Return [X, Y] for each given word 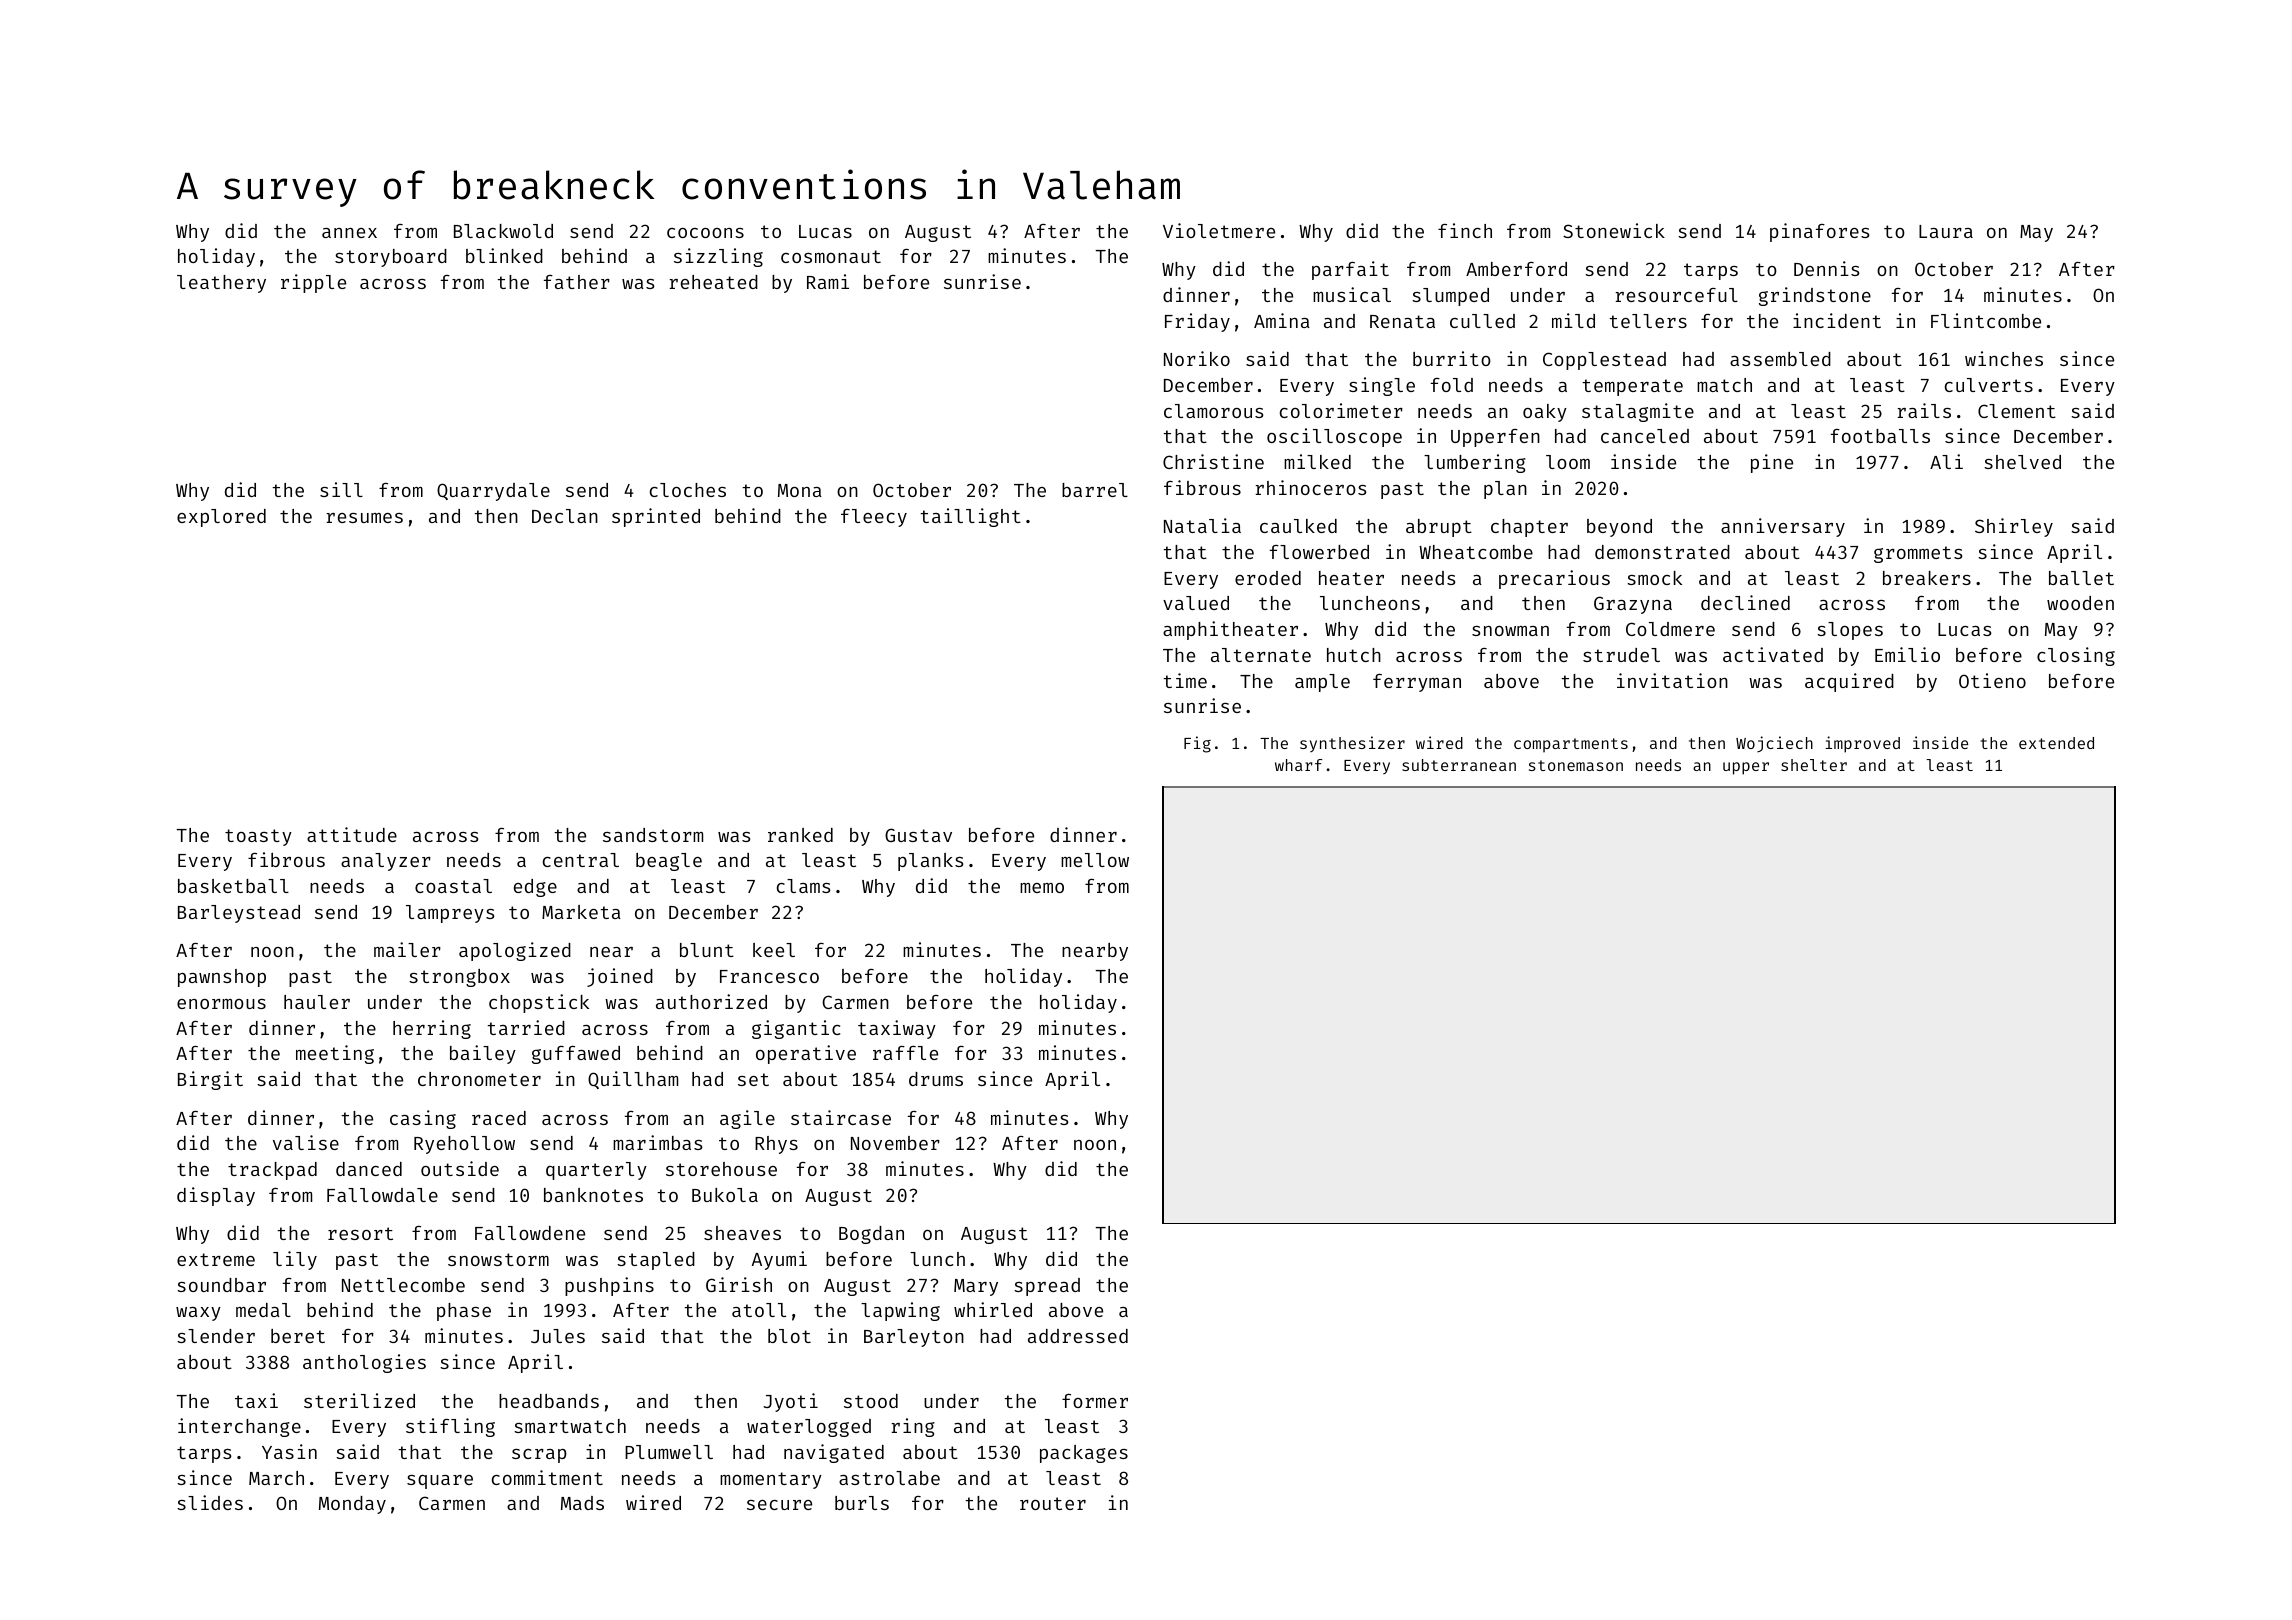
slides [210, 1502]
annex [349, 233]
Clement [2017, 411]
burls [862, 1503]
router [1053, 1503]
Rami [828, 281]
